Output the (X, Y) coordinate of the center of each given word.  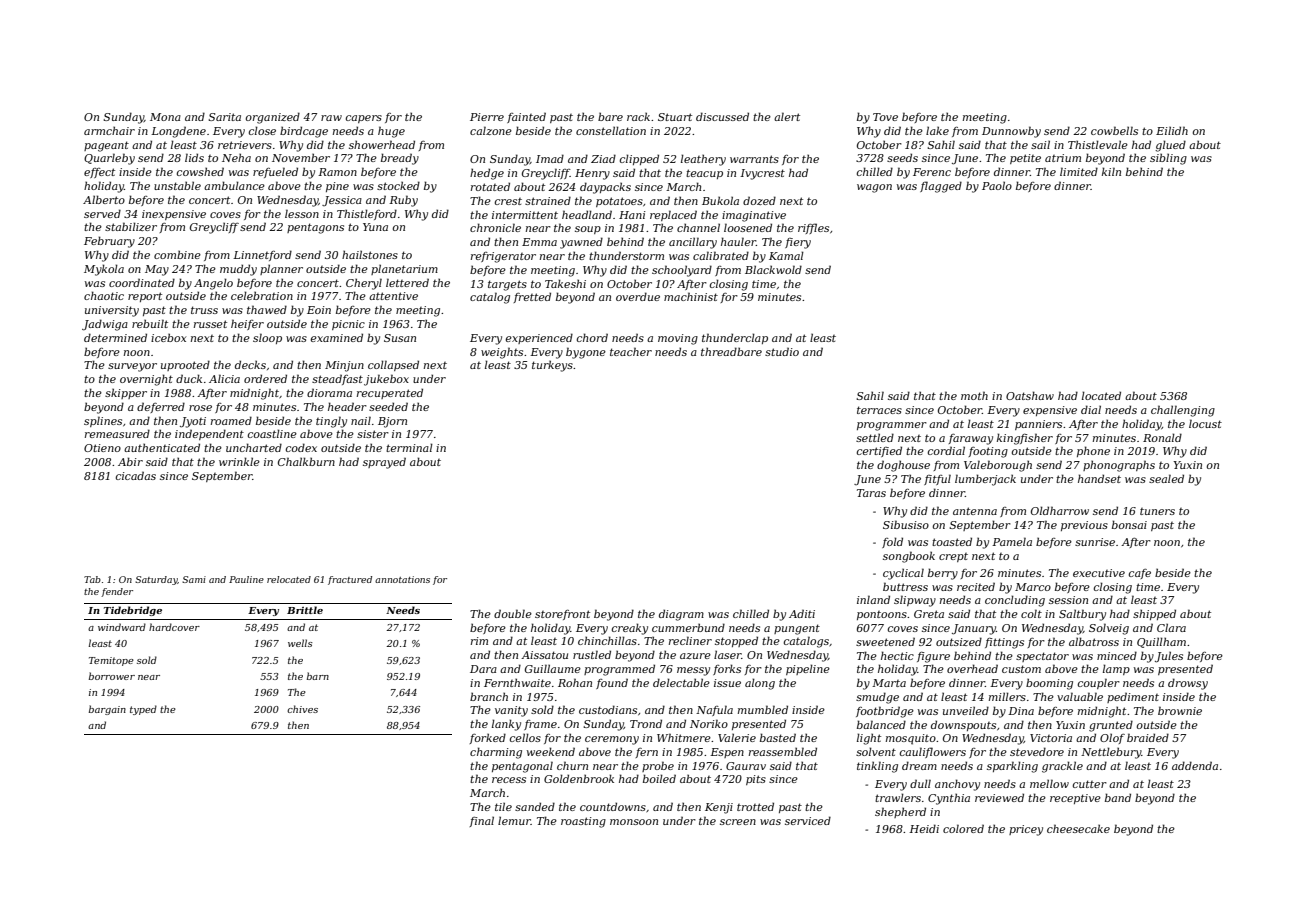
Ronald (1162, 437)
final (481, 822)
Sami (194, 579)
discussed (722, 116)
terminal (409, 447)
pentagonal (522, 767)
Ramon (337, 172)
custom (1021, 669)
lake (937, 131)
